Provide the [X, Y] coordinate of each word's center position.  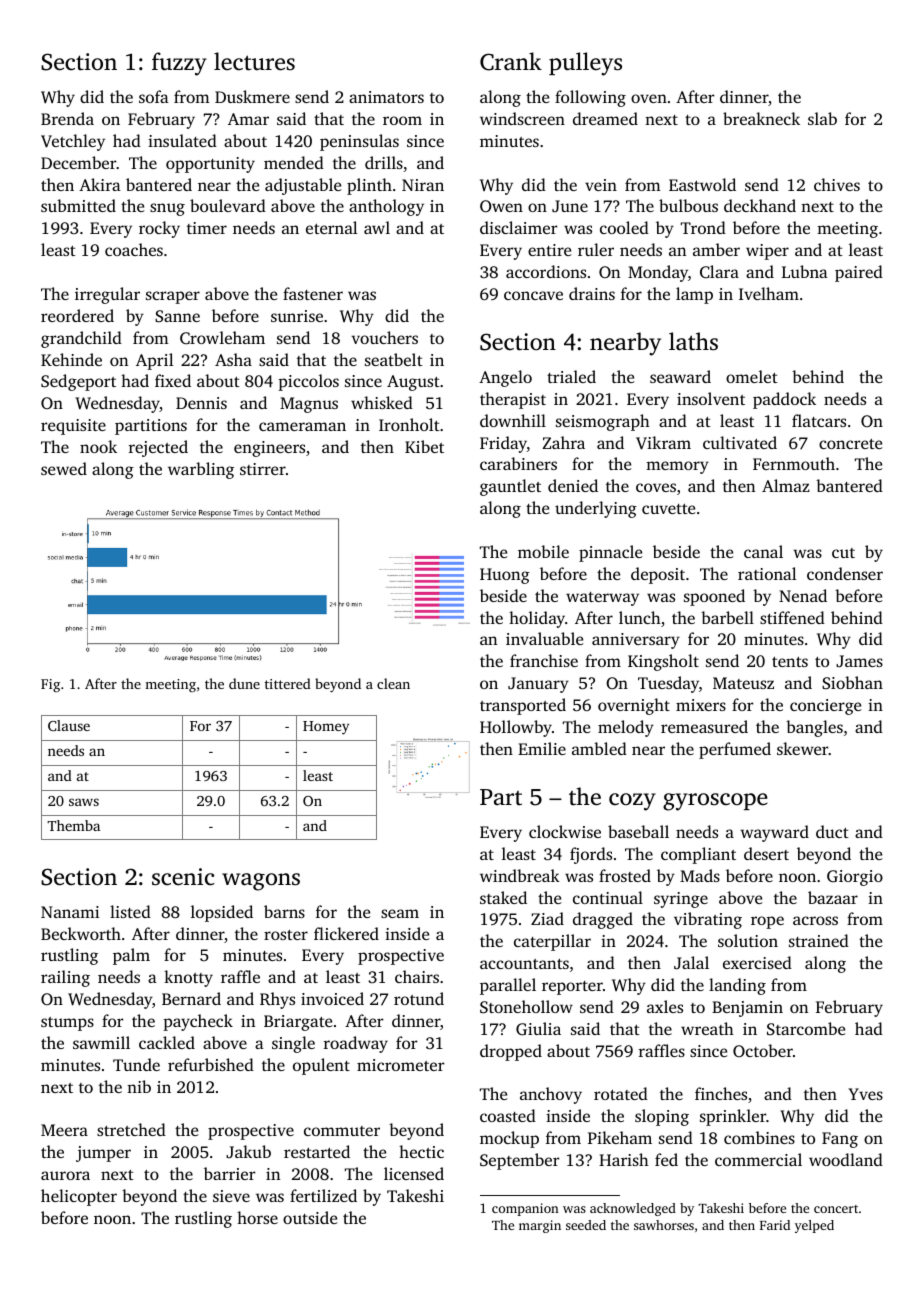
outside [310, 1217]
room [402, 120]
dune [244, 683]
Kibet [424, 446]
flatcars [819, 420]
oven [649, 98]
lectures [254, 61]
